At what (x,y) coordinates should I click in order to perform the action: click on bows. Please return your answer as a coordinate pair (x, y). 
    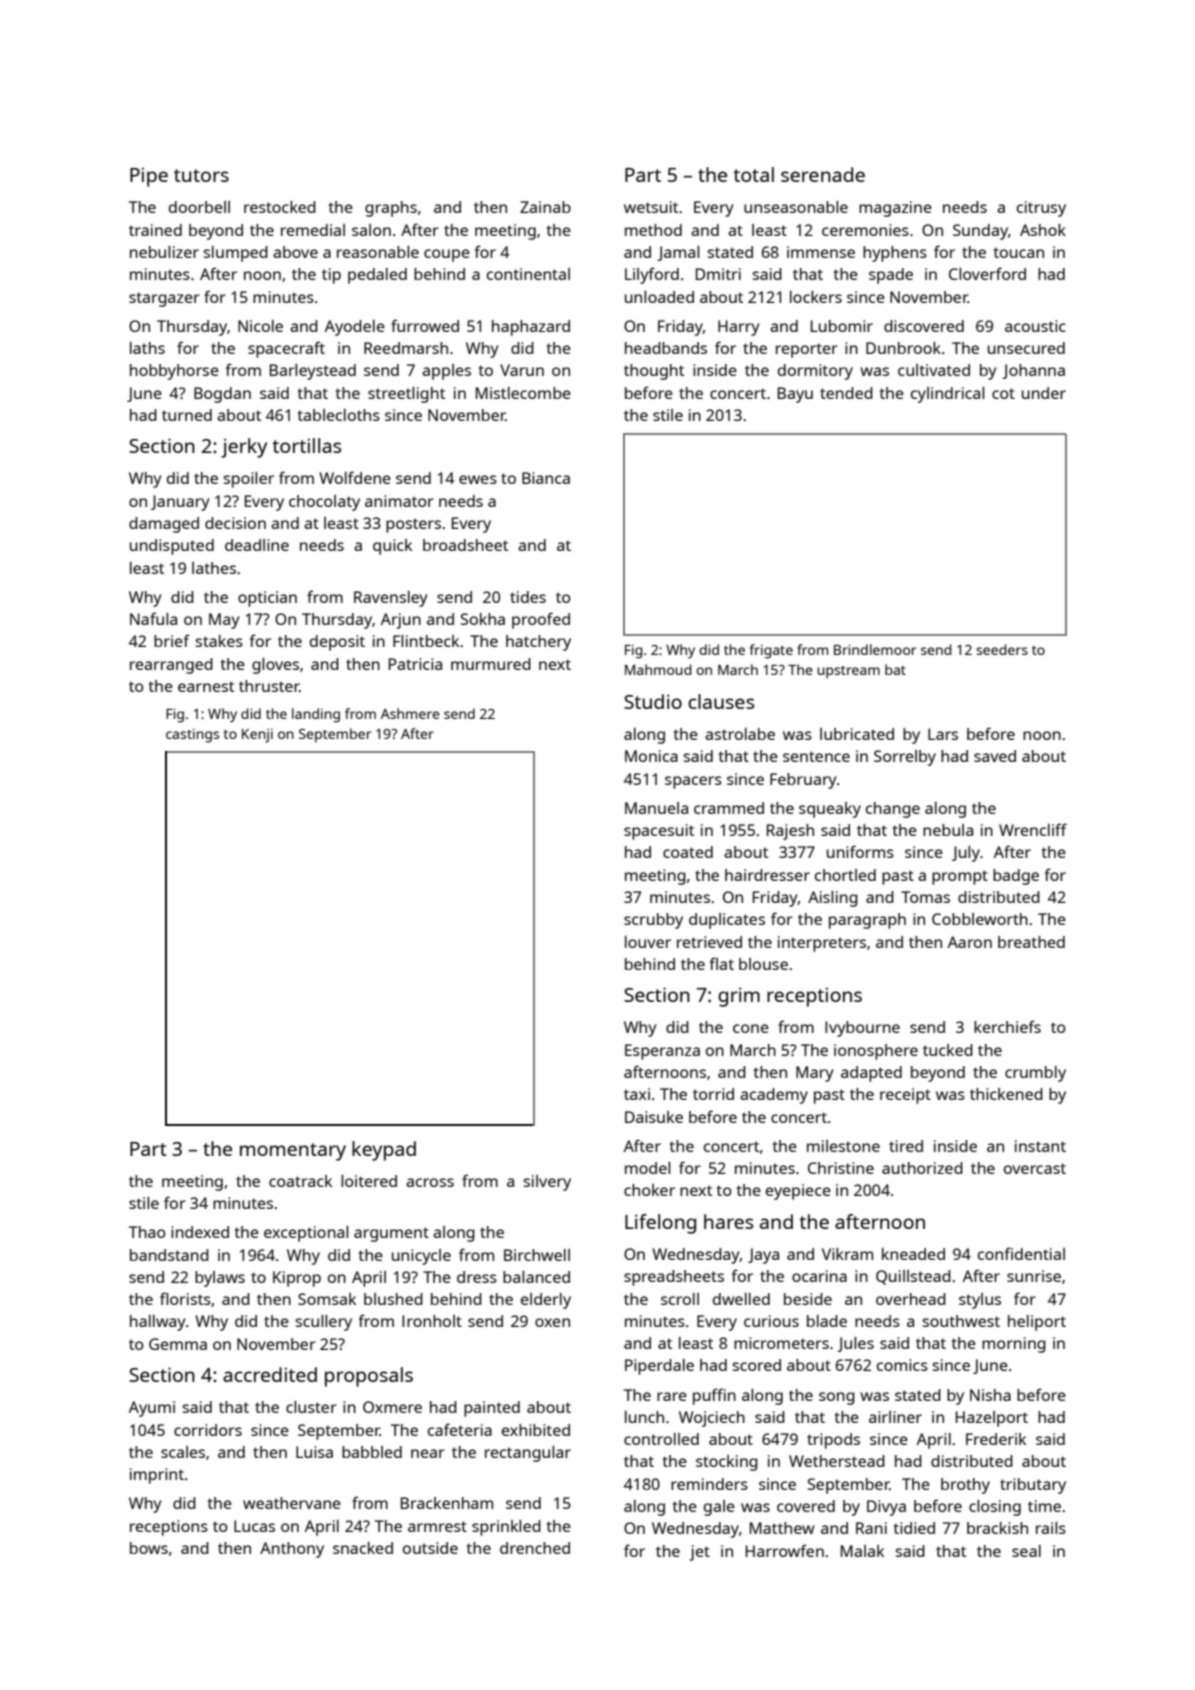
    Looking at the image, I should click on (149, 1548).
